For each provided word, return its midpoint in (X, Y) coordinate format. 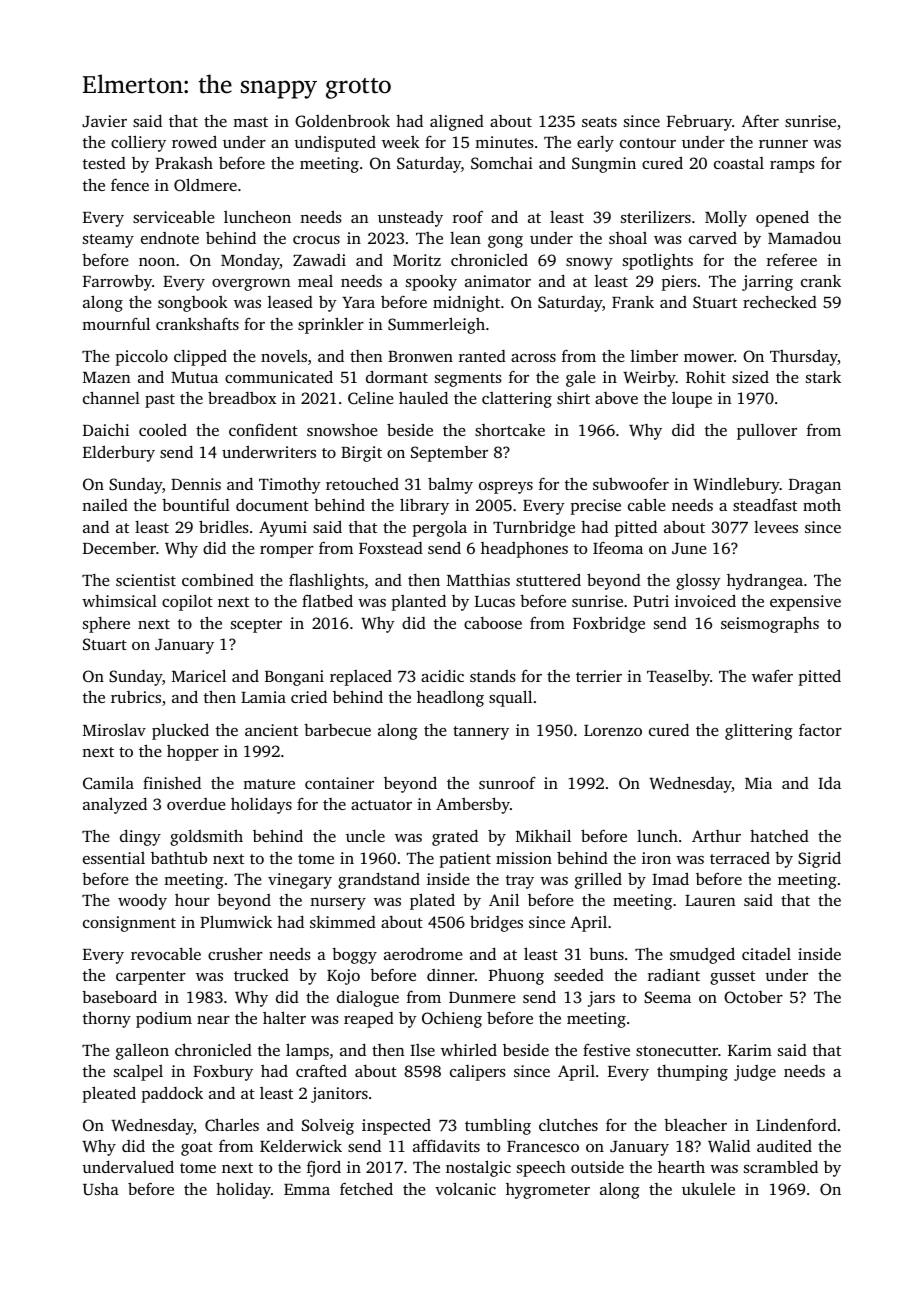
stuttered (548, 579)
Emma (307, 1189)
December (119, 548)
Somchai (502, 162)
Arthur (716, 836)
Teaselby (678, 678)
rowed (194, 141)
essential (114, 858)
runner (783, 144)
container (339, 783)
